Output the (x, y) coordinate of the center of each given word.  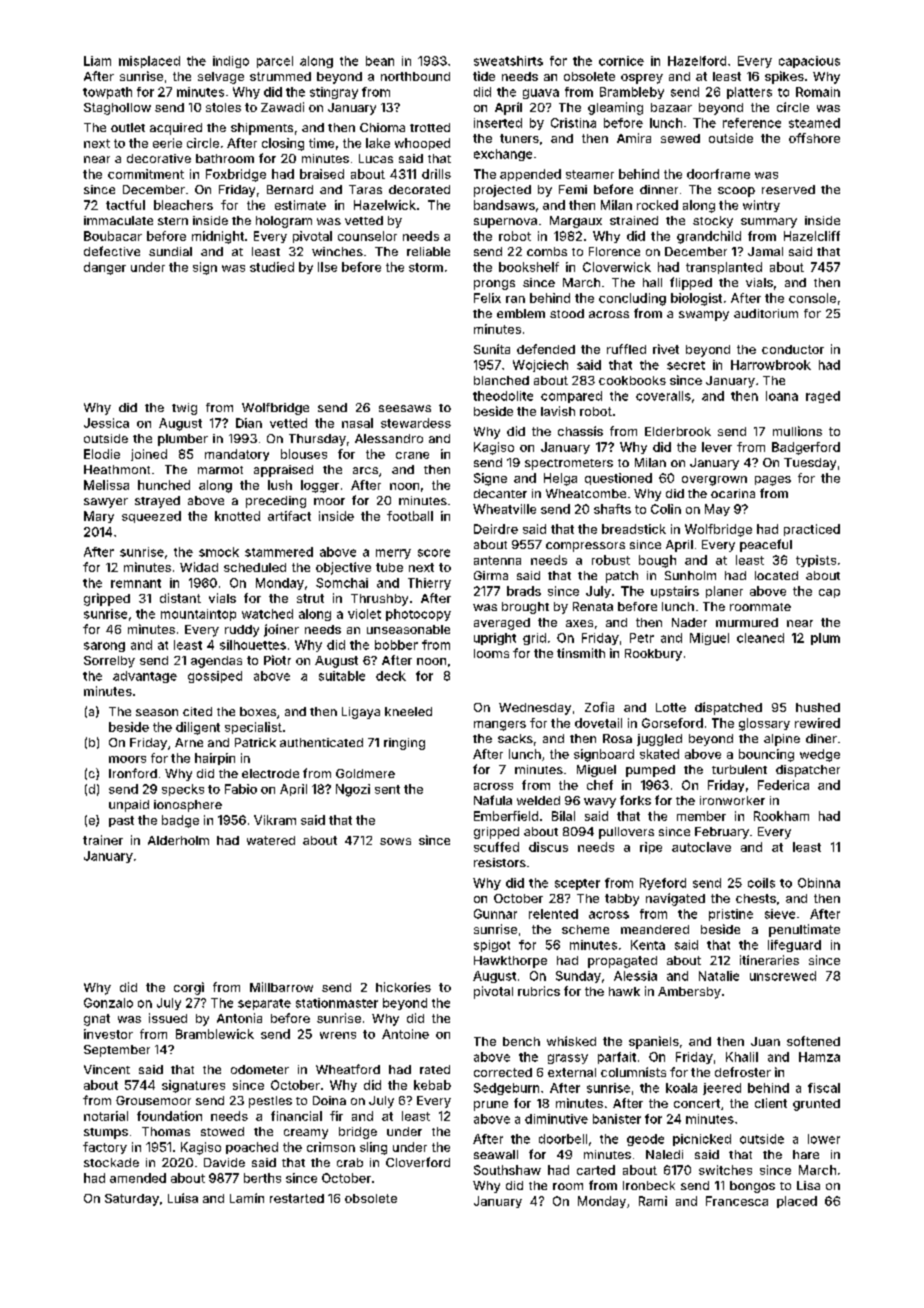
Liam (97, 61)
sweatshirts (508, 61)
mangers (500, 726)
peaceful (766, 545)
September (117, 1051)
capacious (809, 62)
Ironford (133, 773)
